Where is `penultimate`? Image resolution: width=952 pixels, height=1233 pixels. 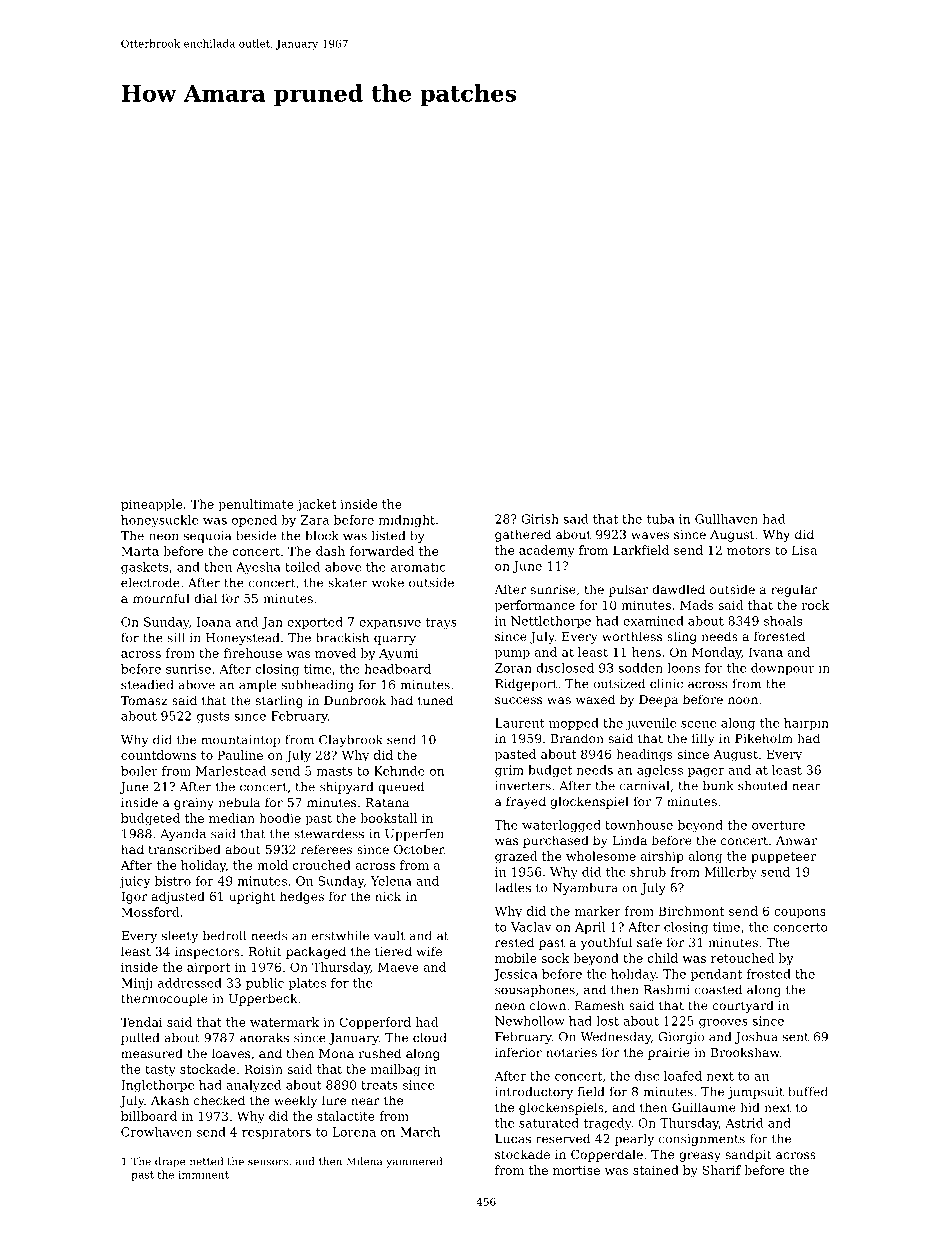 penultimate is located at coordinates (256, 505).
